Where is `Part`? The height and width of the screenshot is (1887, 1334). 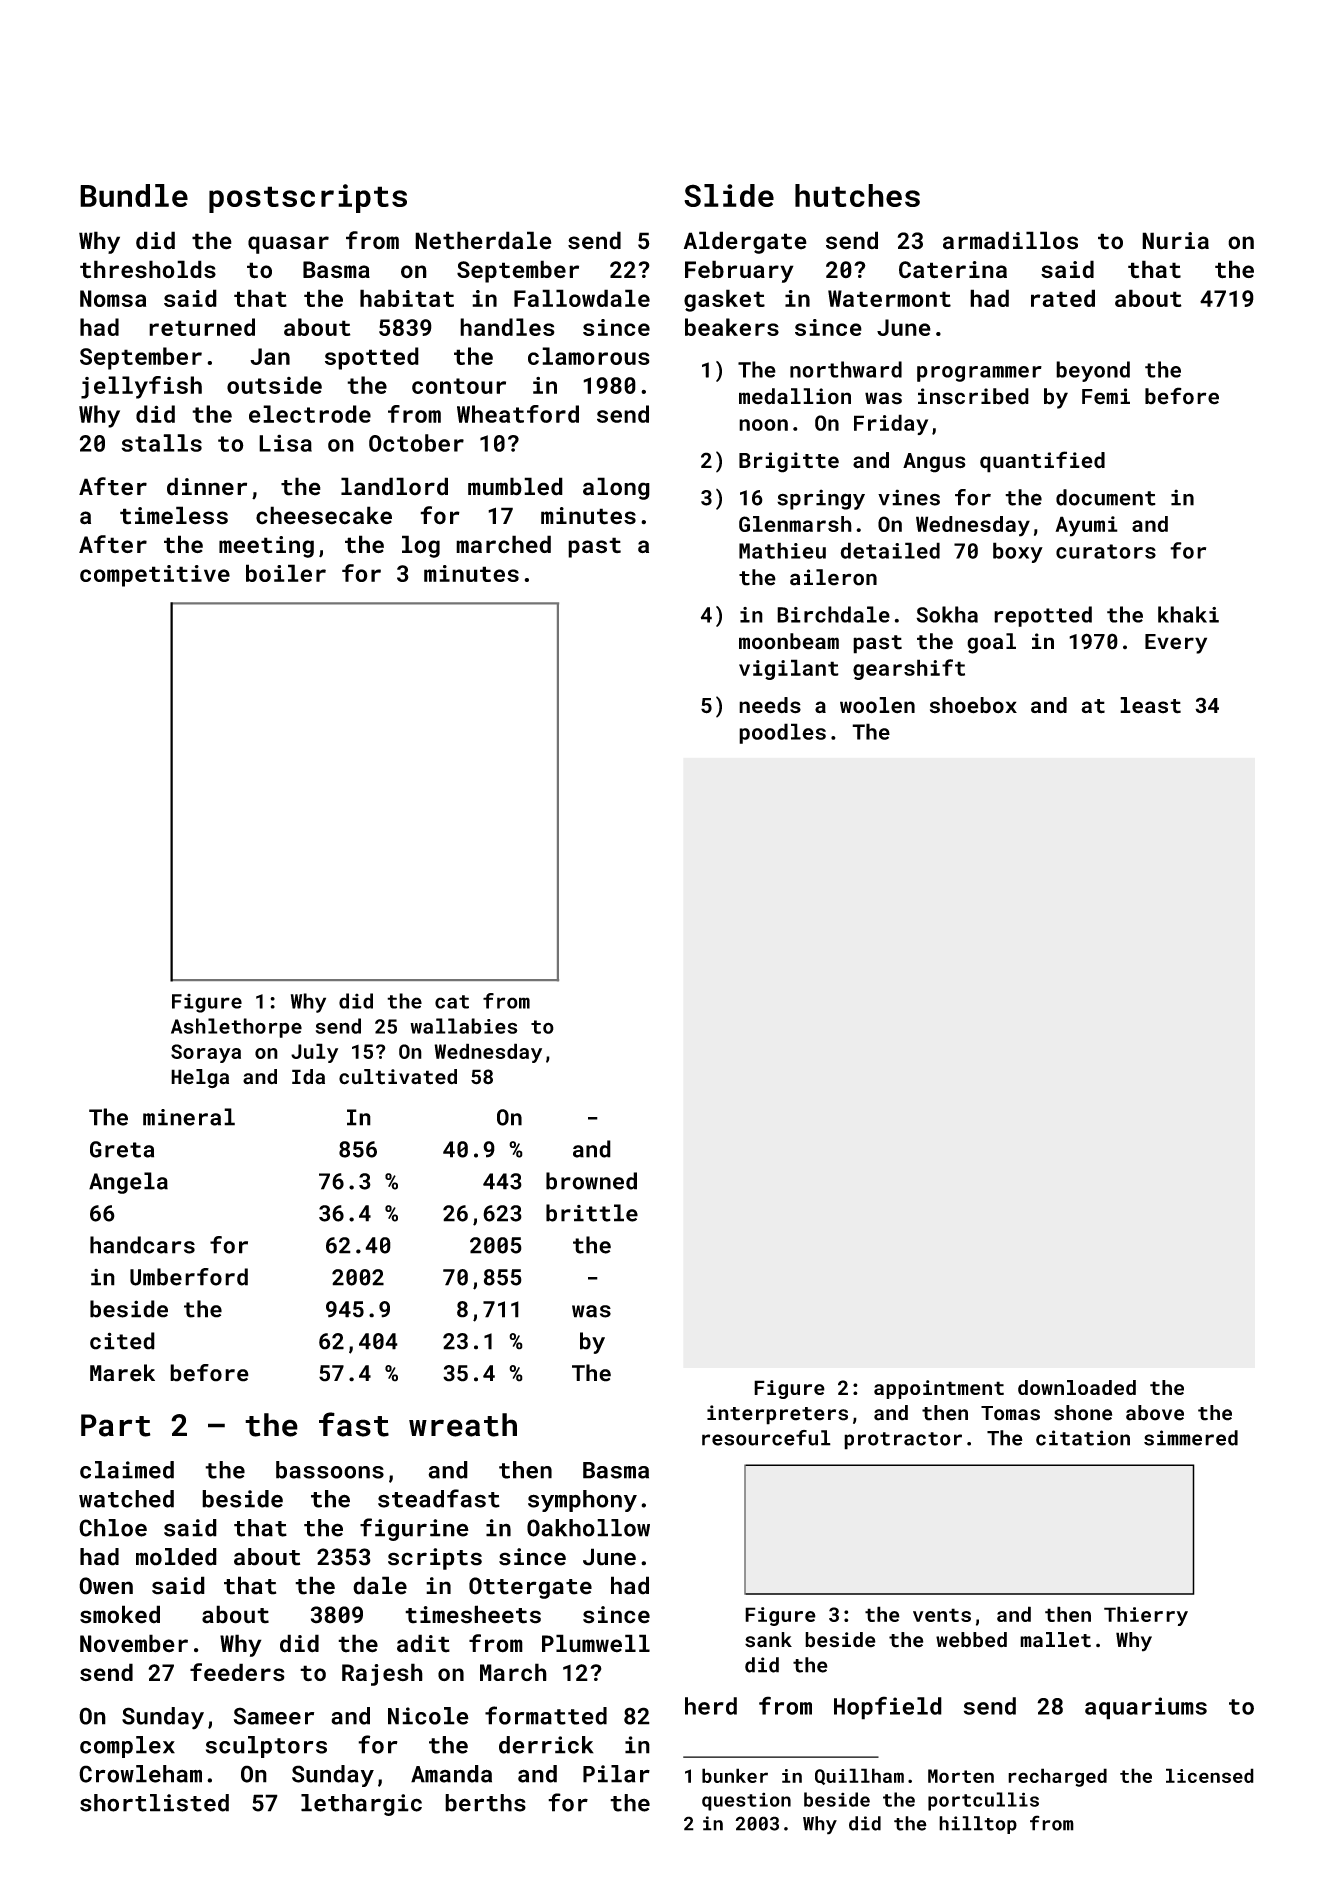 Part is located at coordinates (116, 1425).
